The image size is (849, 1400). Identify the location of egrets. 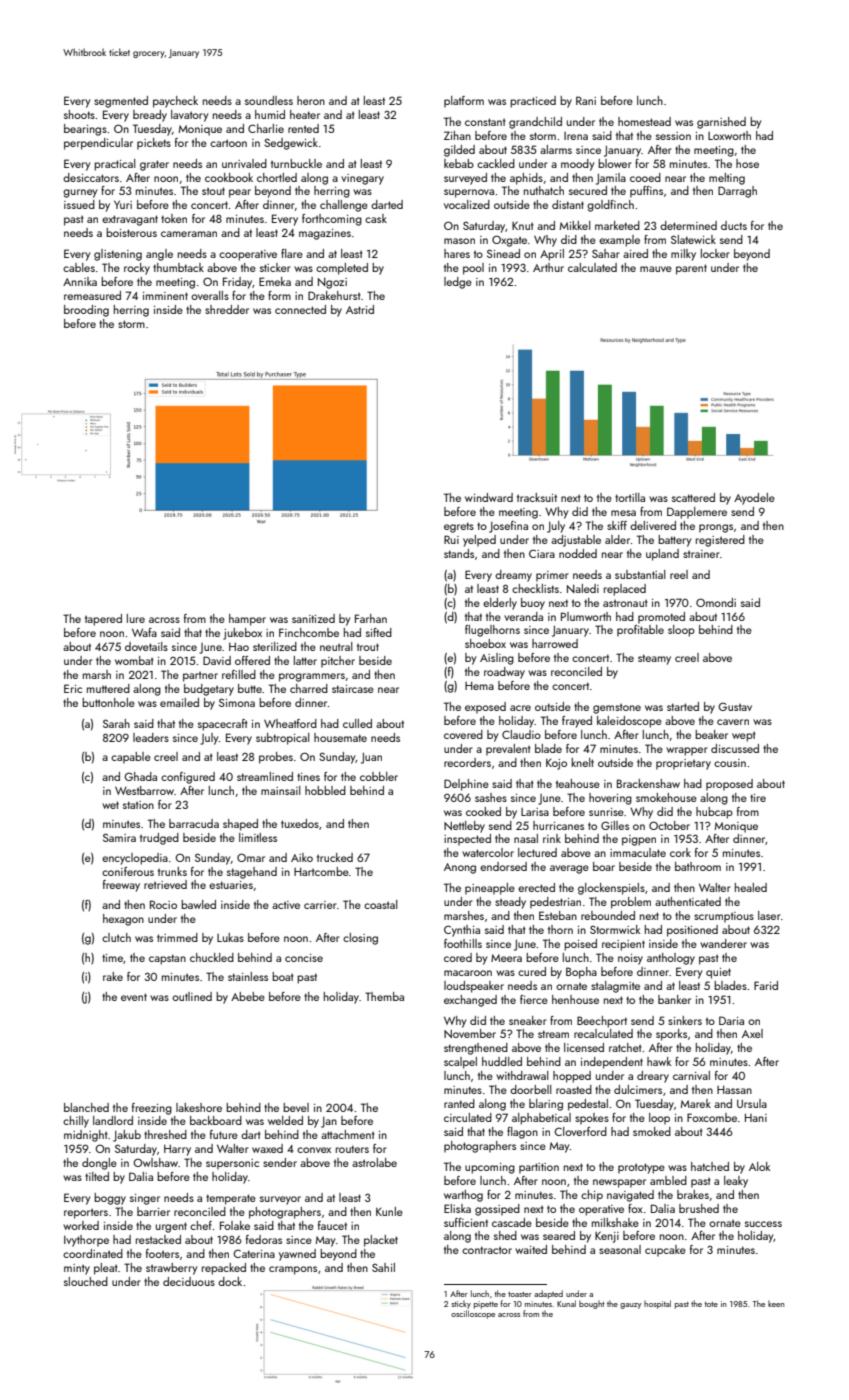
(459, 527).
